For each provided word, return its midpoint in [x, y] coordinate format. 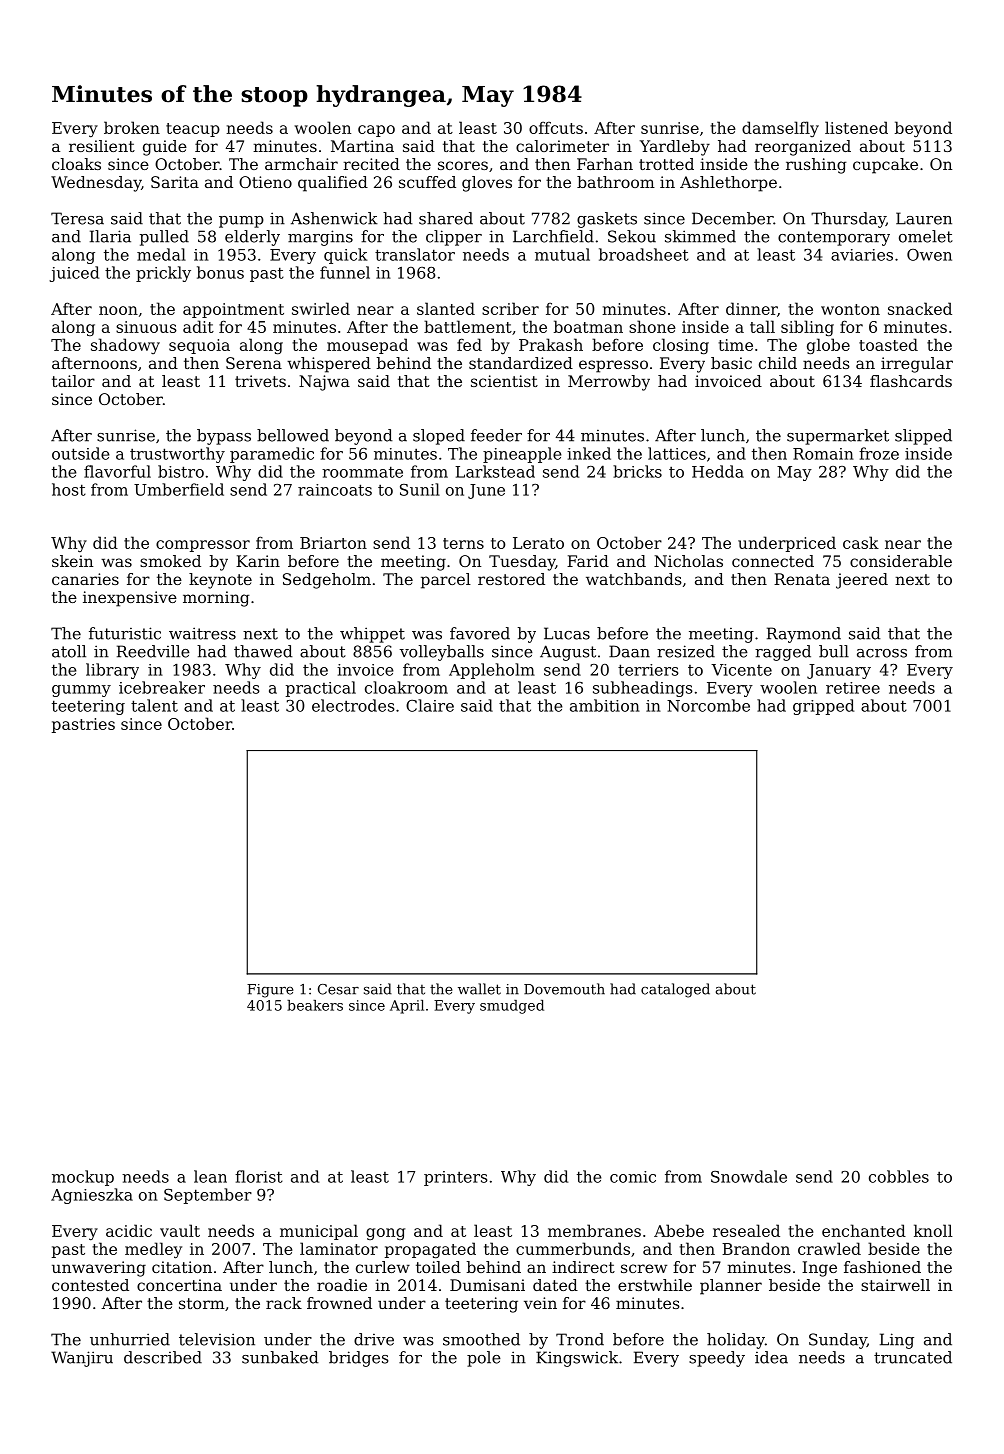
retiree [853, 688]
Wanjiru [82, 1359]
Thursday [848, 220]
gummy [81, 691]
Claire [430, 705]
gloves [487, 184]
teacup [193, 130]
